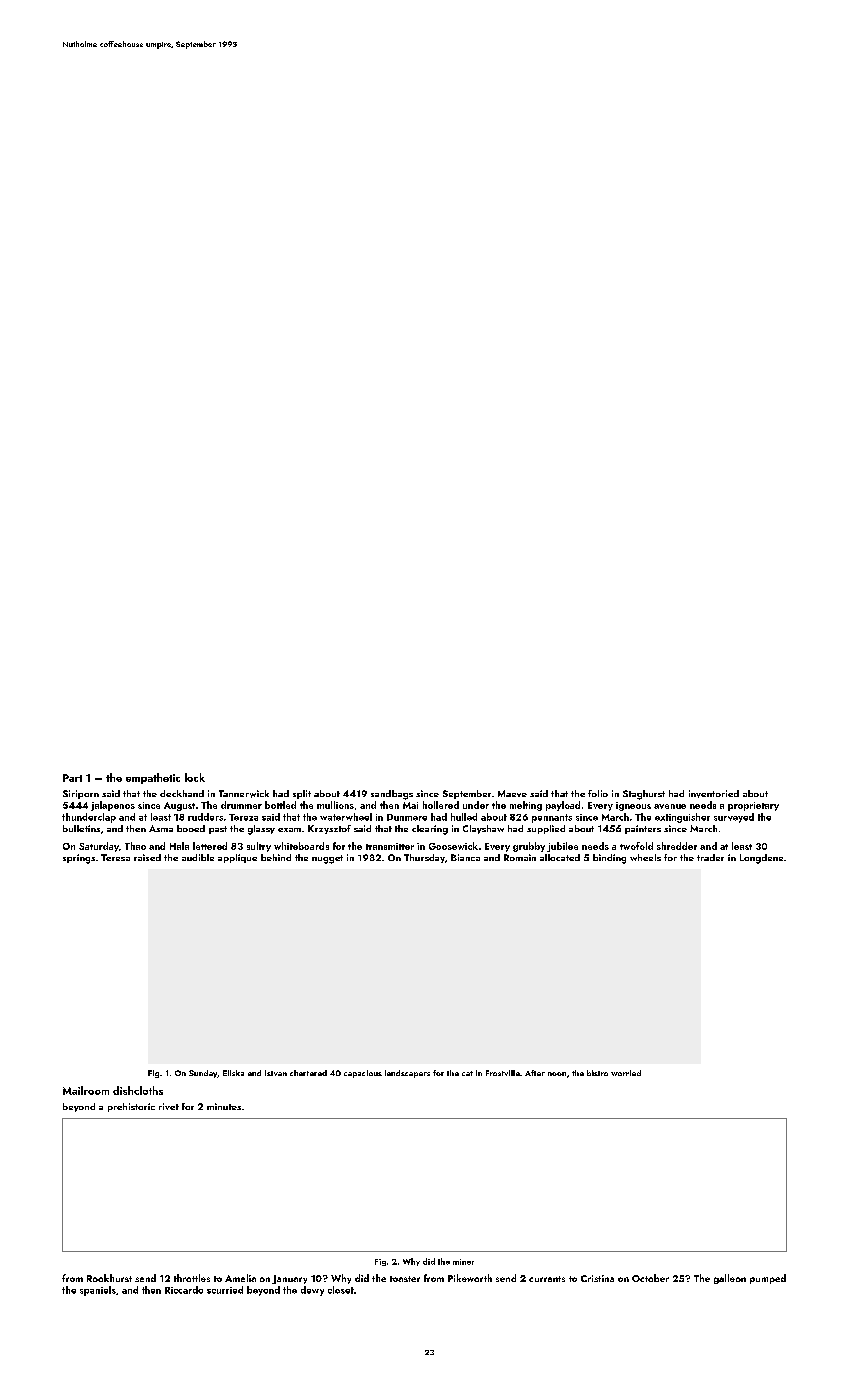 The image size is (849, 1400). I want to click on minutes, so click(224, 1106).
